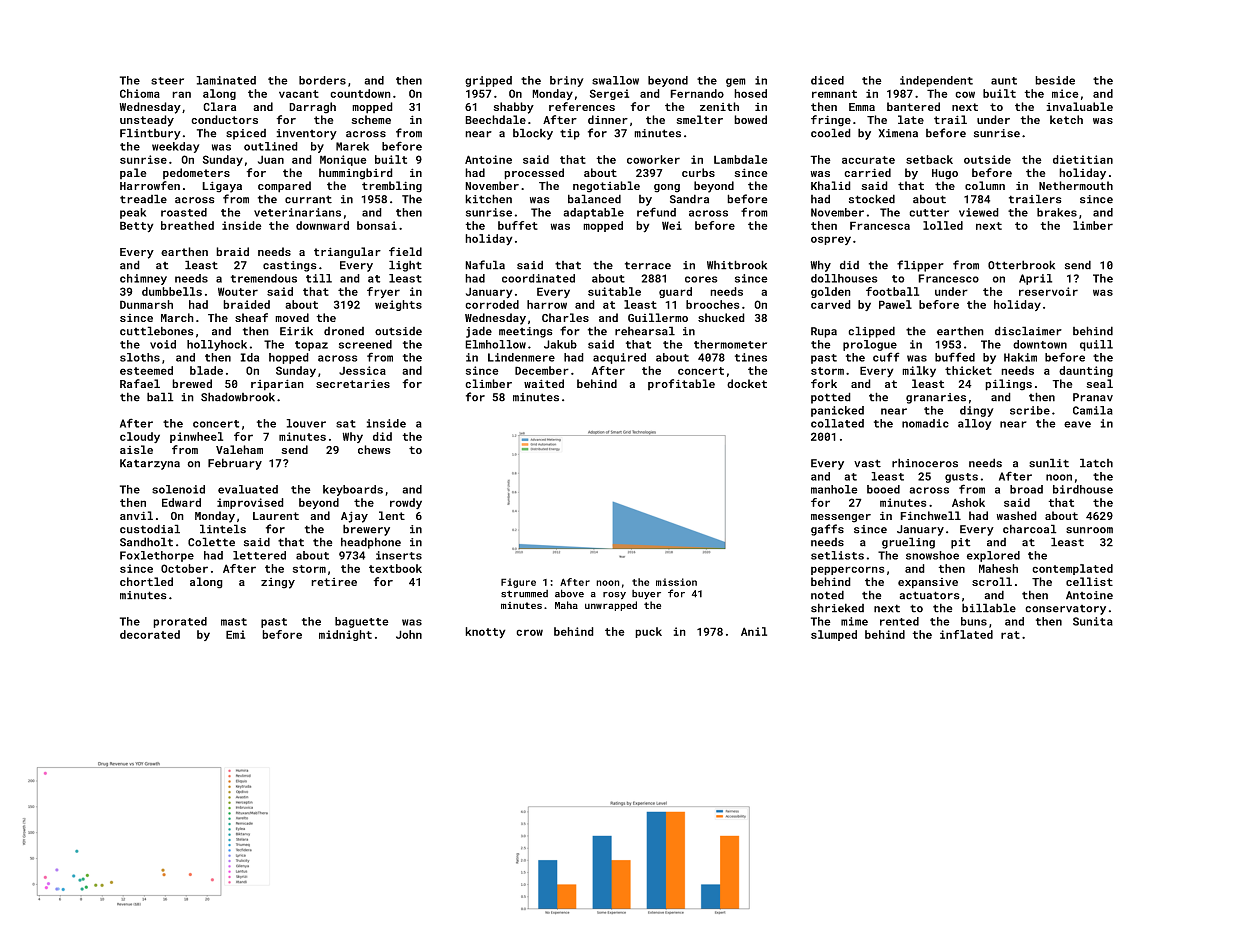  What do you see at coordinates (837, 411) in the document?
I see `panicked` at bounding box center [837, 411].
